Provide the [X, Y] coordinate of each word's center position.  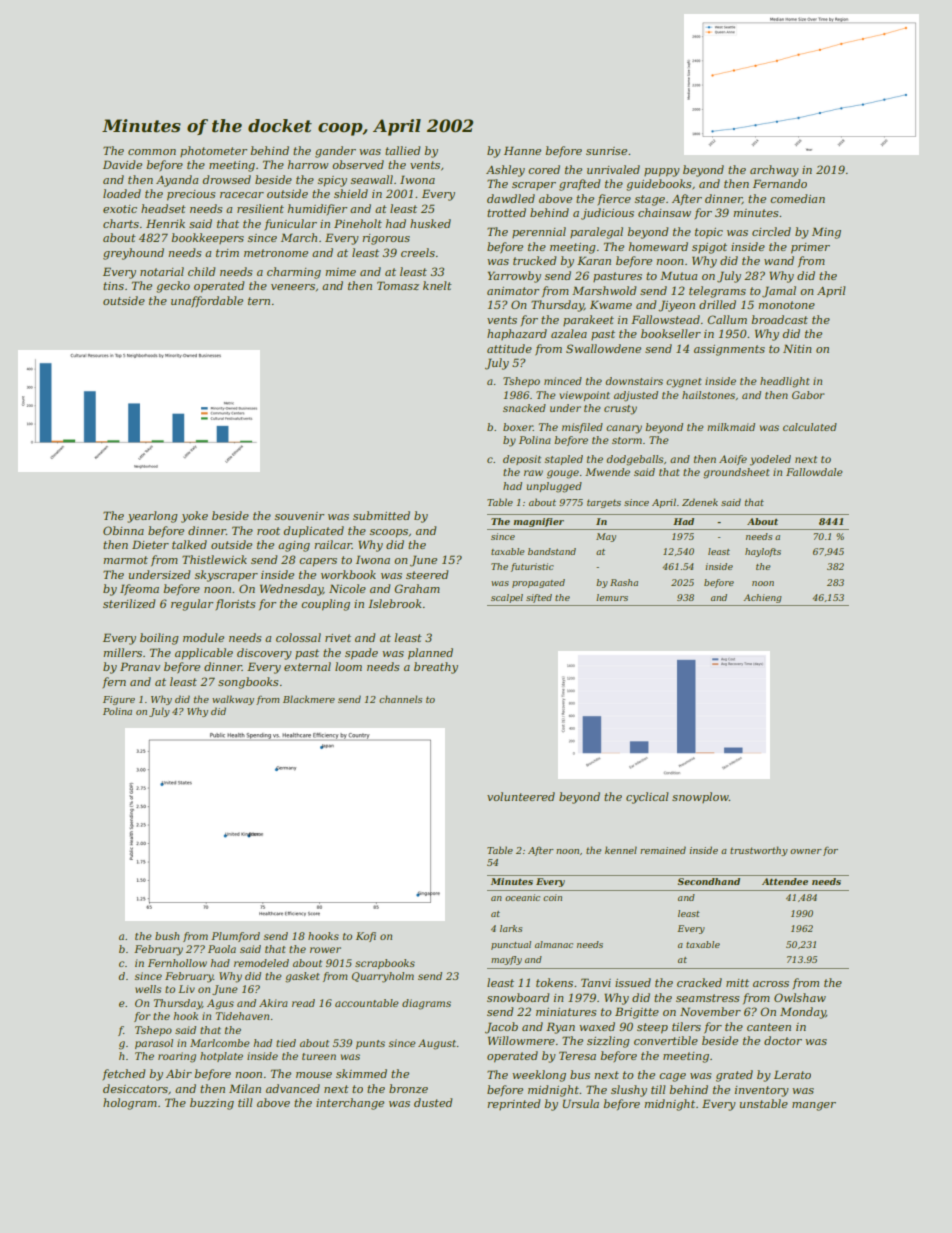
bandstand [552, 551]
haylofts [763, 552]
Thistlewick [214, 559]
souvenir [299, 516]
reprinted [514, 1104]
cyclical [647, 798]
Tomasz [398, 285]
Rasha [624, 582]
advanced [293, 1088]
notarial [162, 271]
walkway [233, 700]
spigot [709, 248]
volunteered [521, 796]
